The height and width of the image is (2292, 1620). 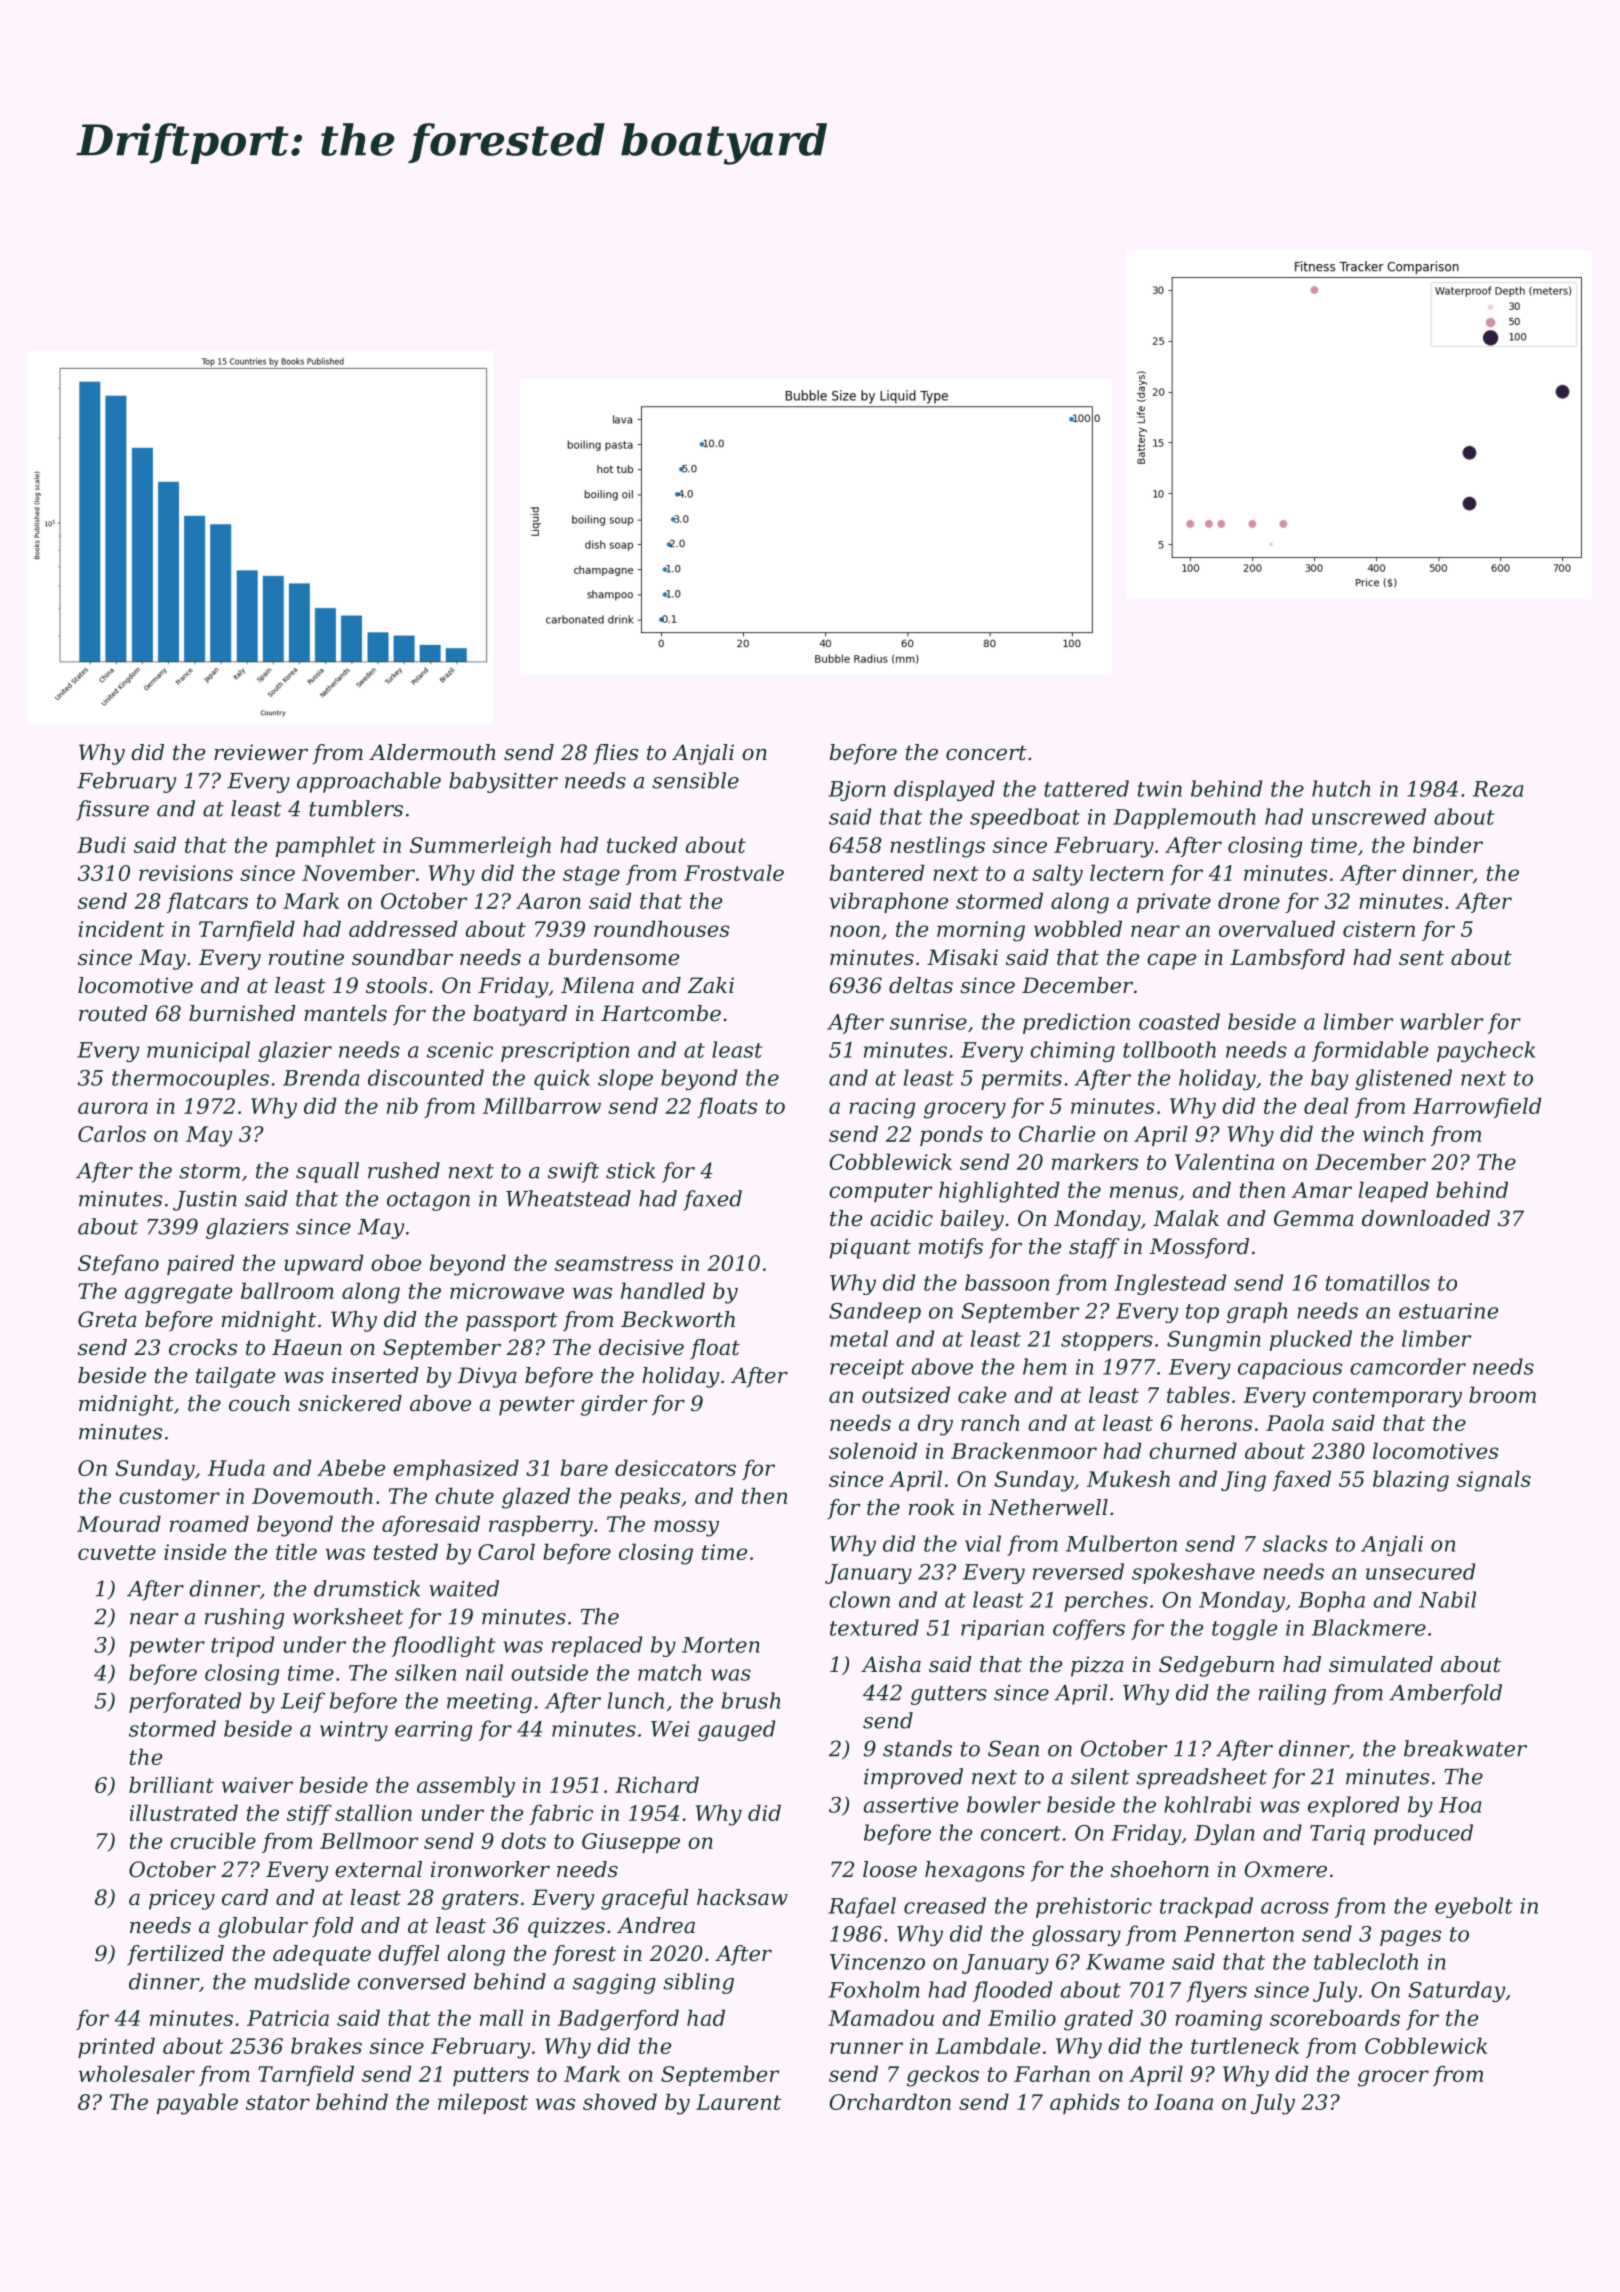 What do you see at coordinates (736, 1730) in the image?
I see `gauged` at bounding box center [736, 1730].
